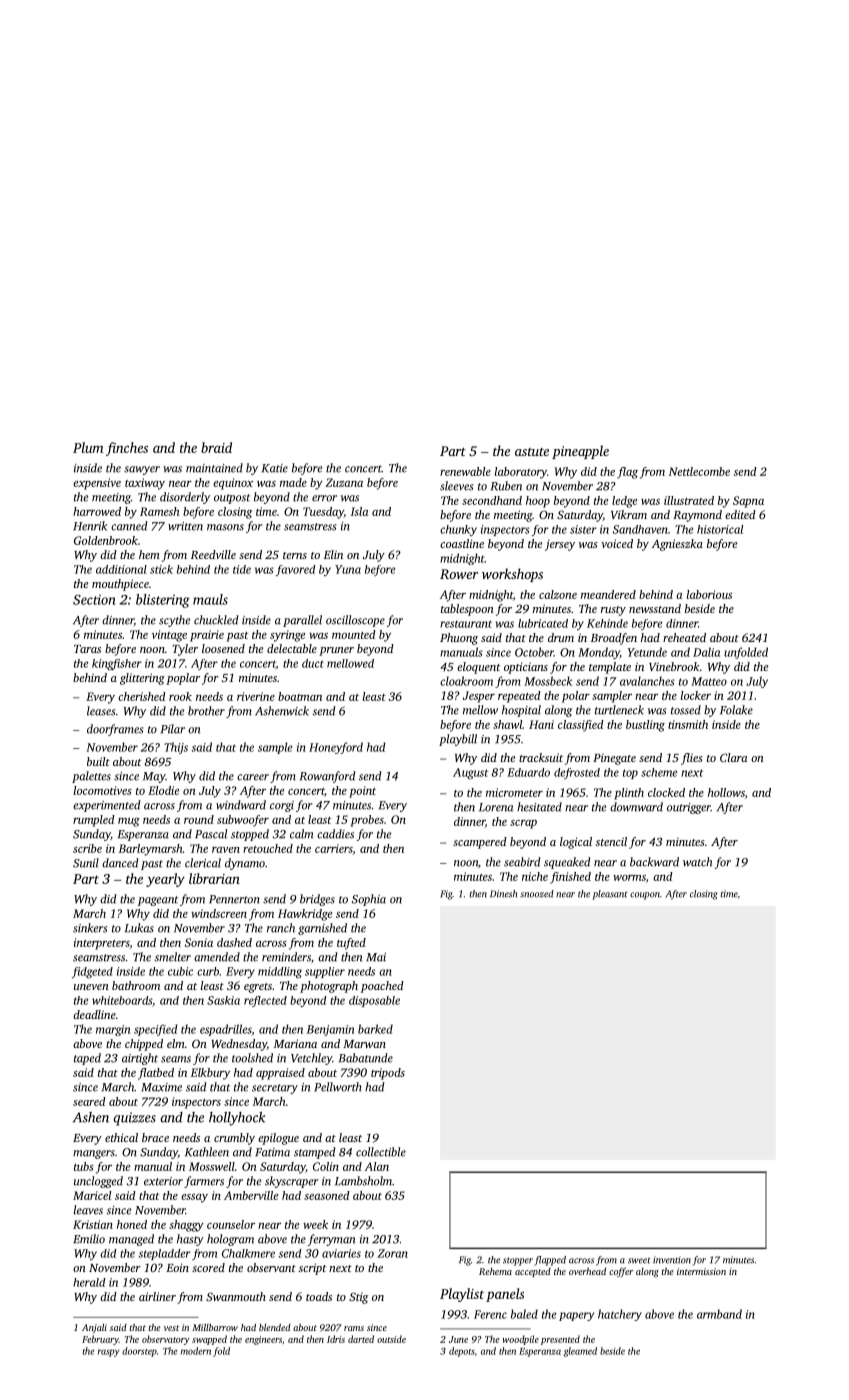 The height and width of the page is (1400, 849). Describe the element at coordinates (102, 944) in the page. I see `interpreters` at that location.
